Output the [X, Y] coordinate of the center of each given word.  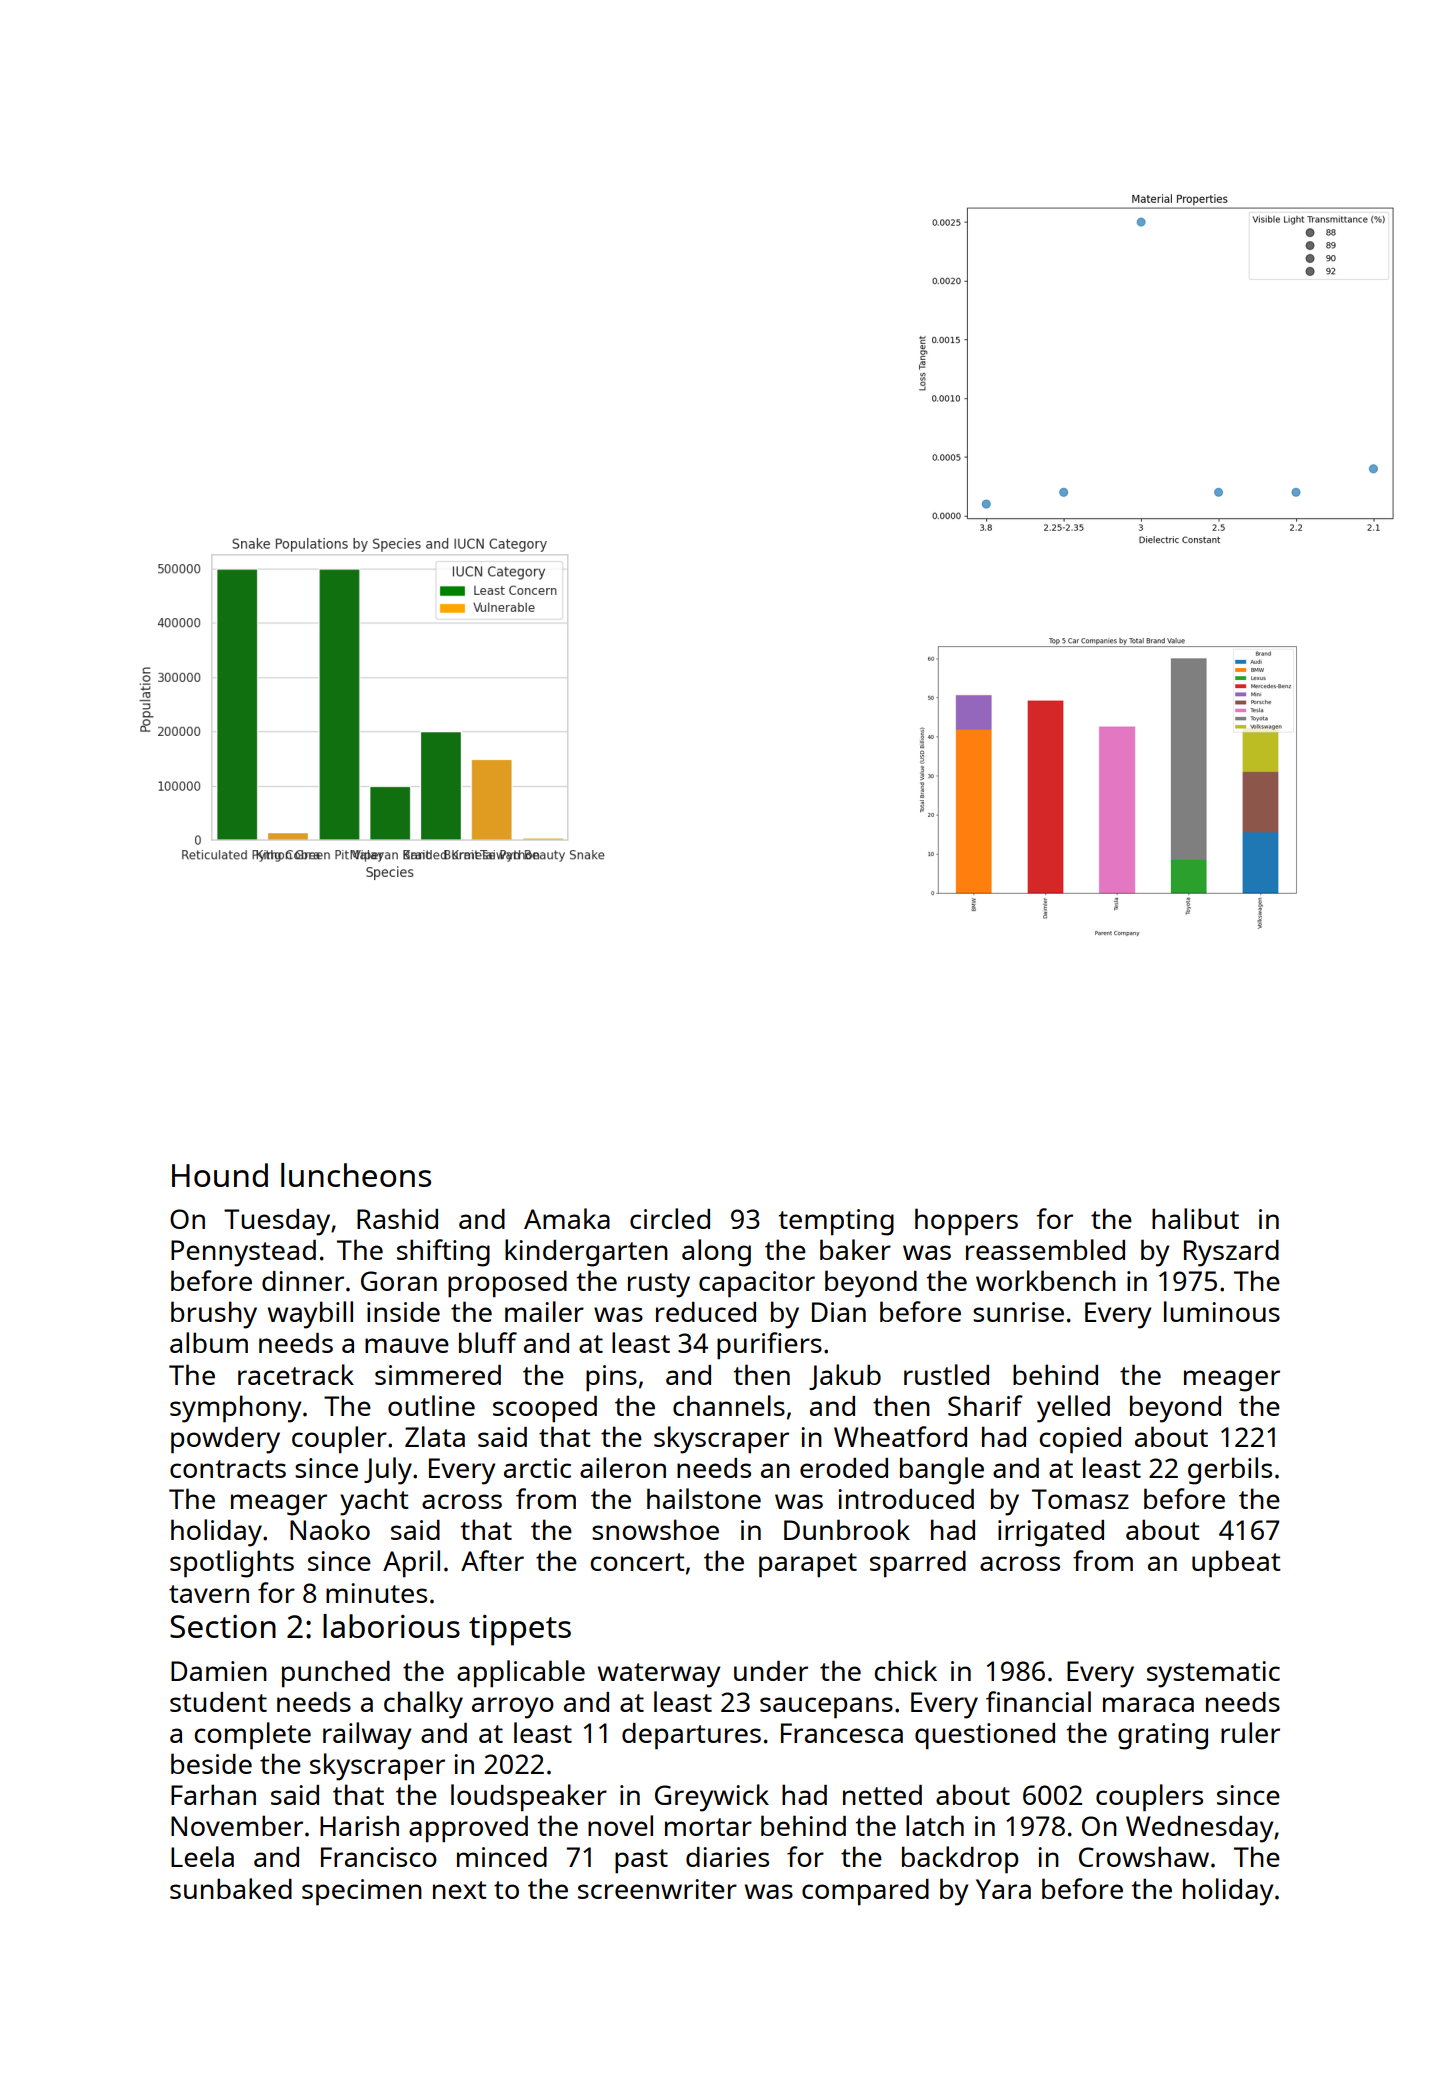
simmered [438, 1375]
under [771, 1671]
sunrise [1018, 1312]
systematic [1213, 1674]
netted [882, 1795]
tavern [209, 1594]
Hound [220, 1175]
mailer [544, 1311]
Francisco [379, 1857]
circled [670, 1218]
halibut [1195, 1218]
